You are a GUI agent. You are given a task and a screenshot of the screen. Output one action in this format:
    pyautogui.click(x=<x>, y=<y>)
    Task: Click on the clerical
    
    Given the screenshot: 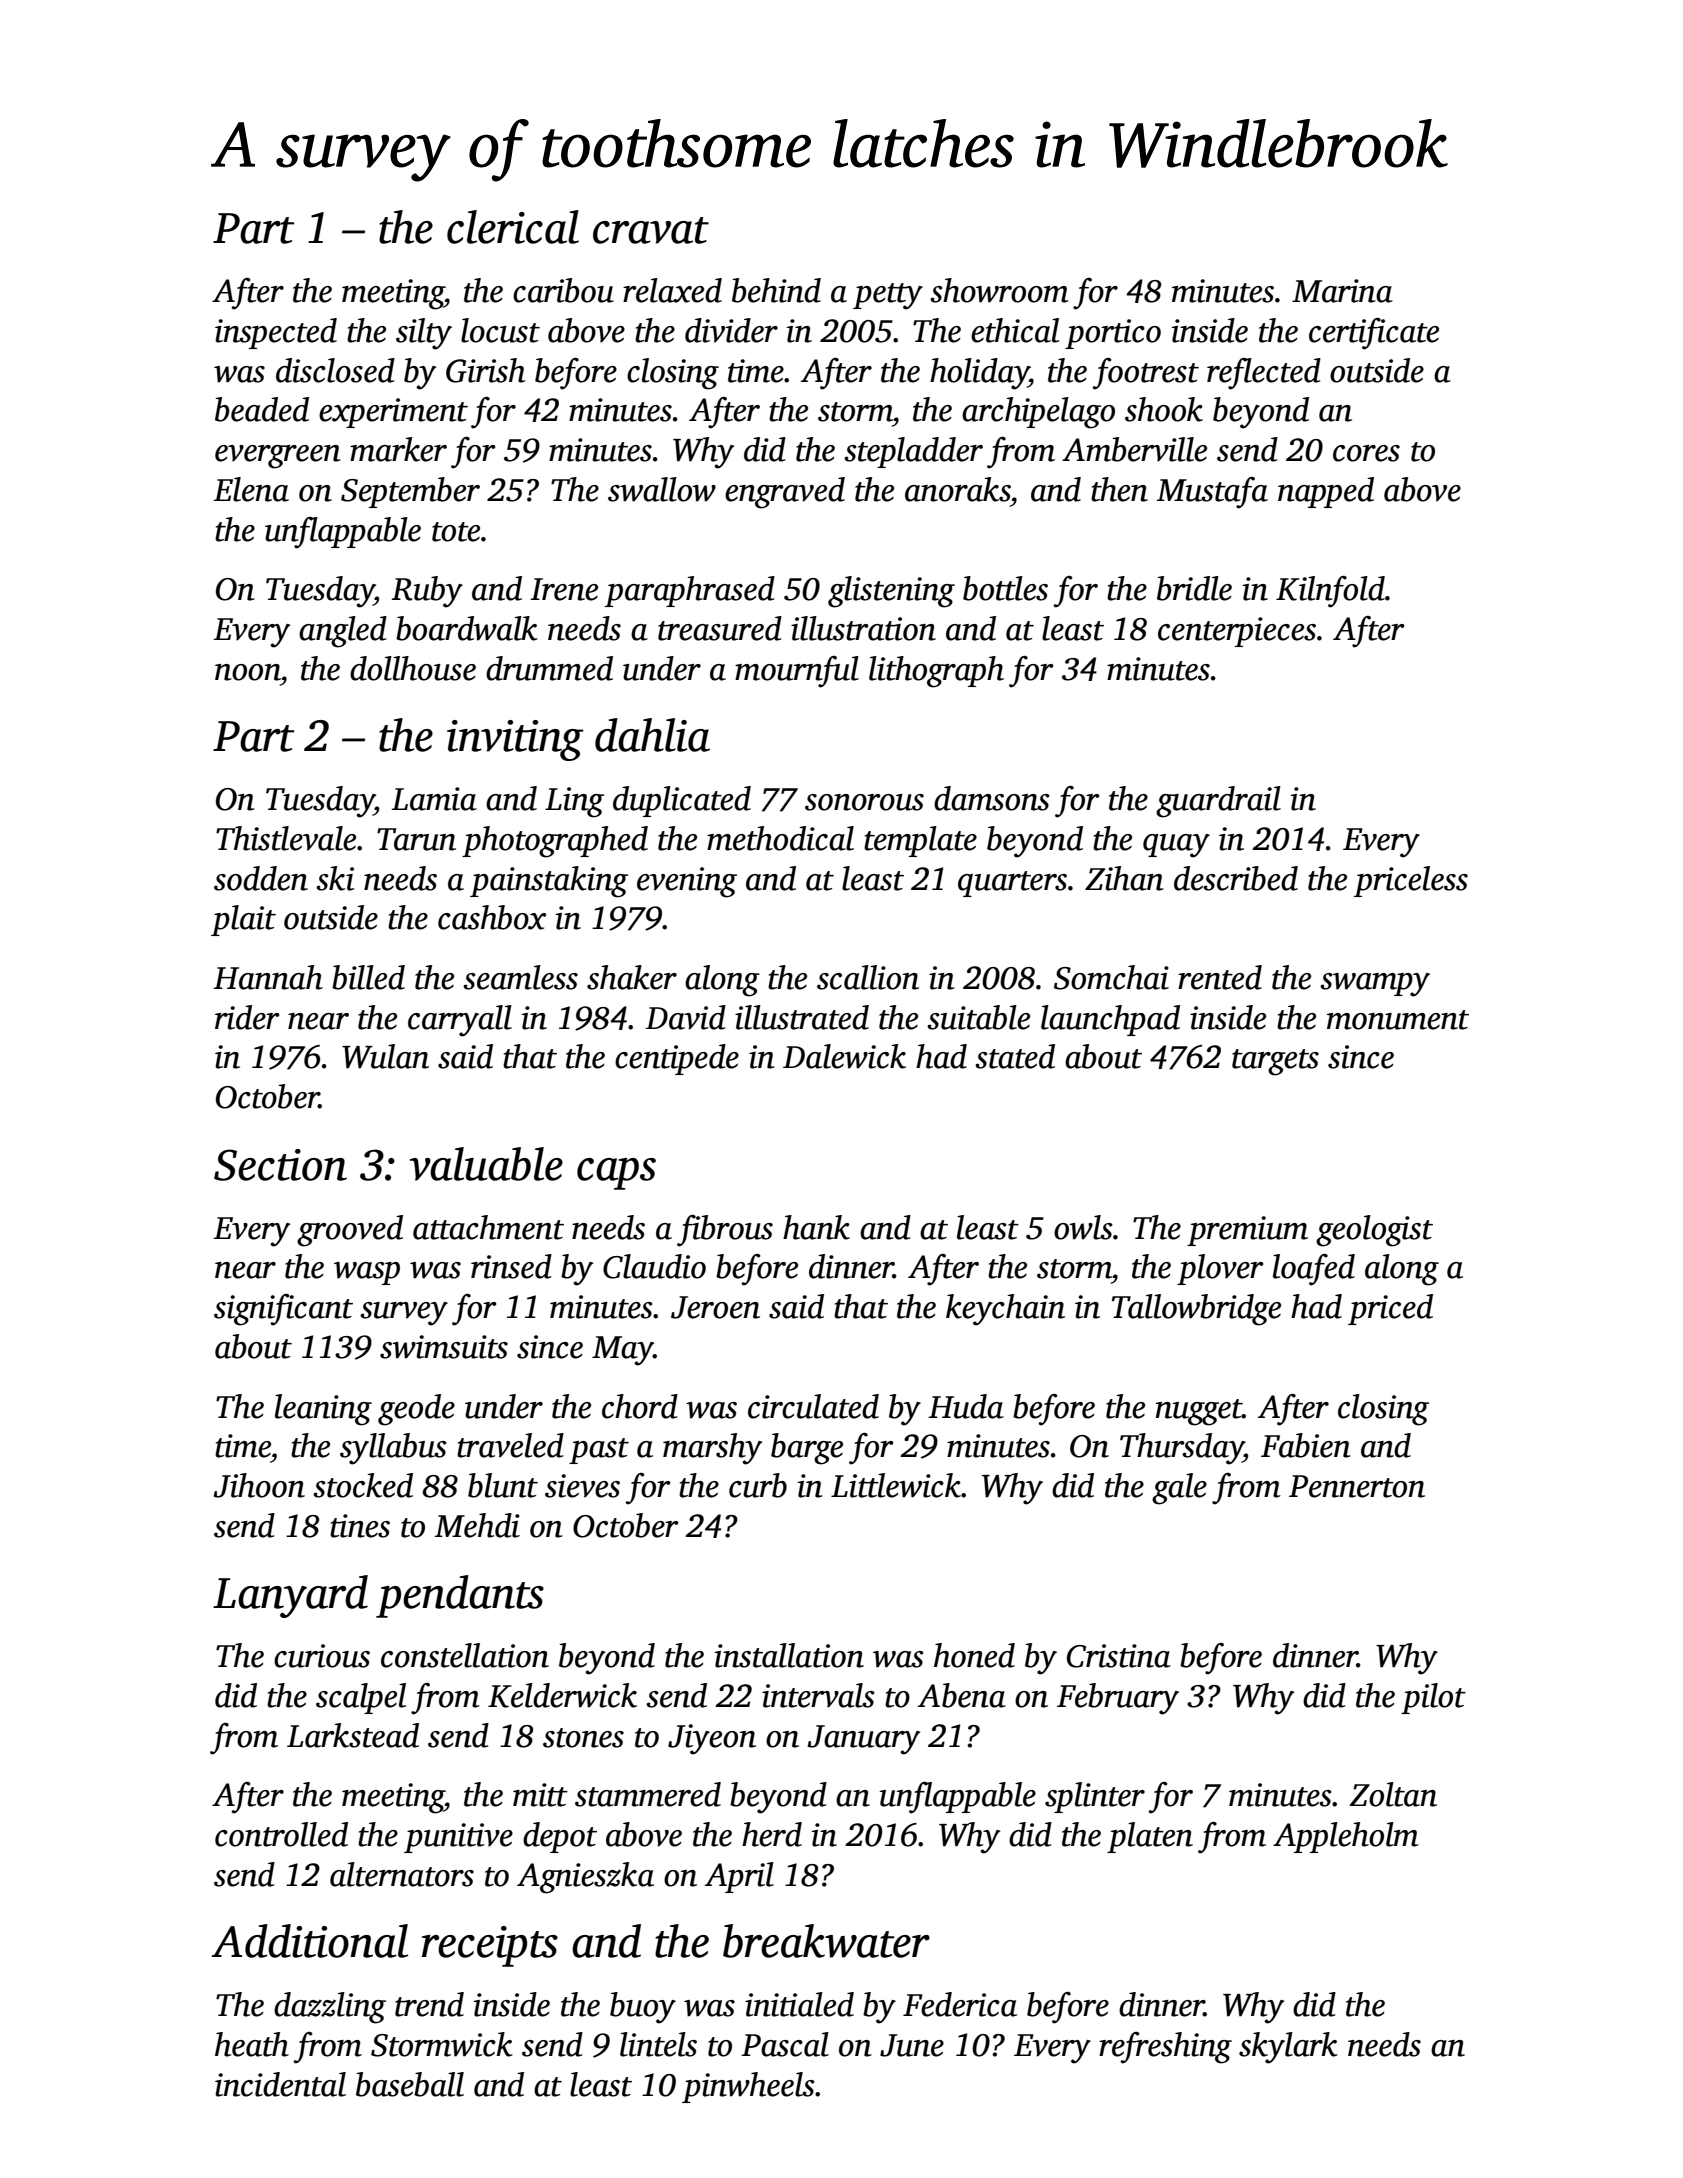 What is the action you would take?
    pyautogui.click(x=513, y=227)
